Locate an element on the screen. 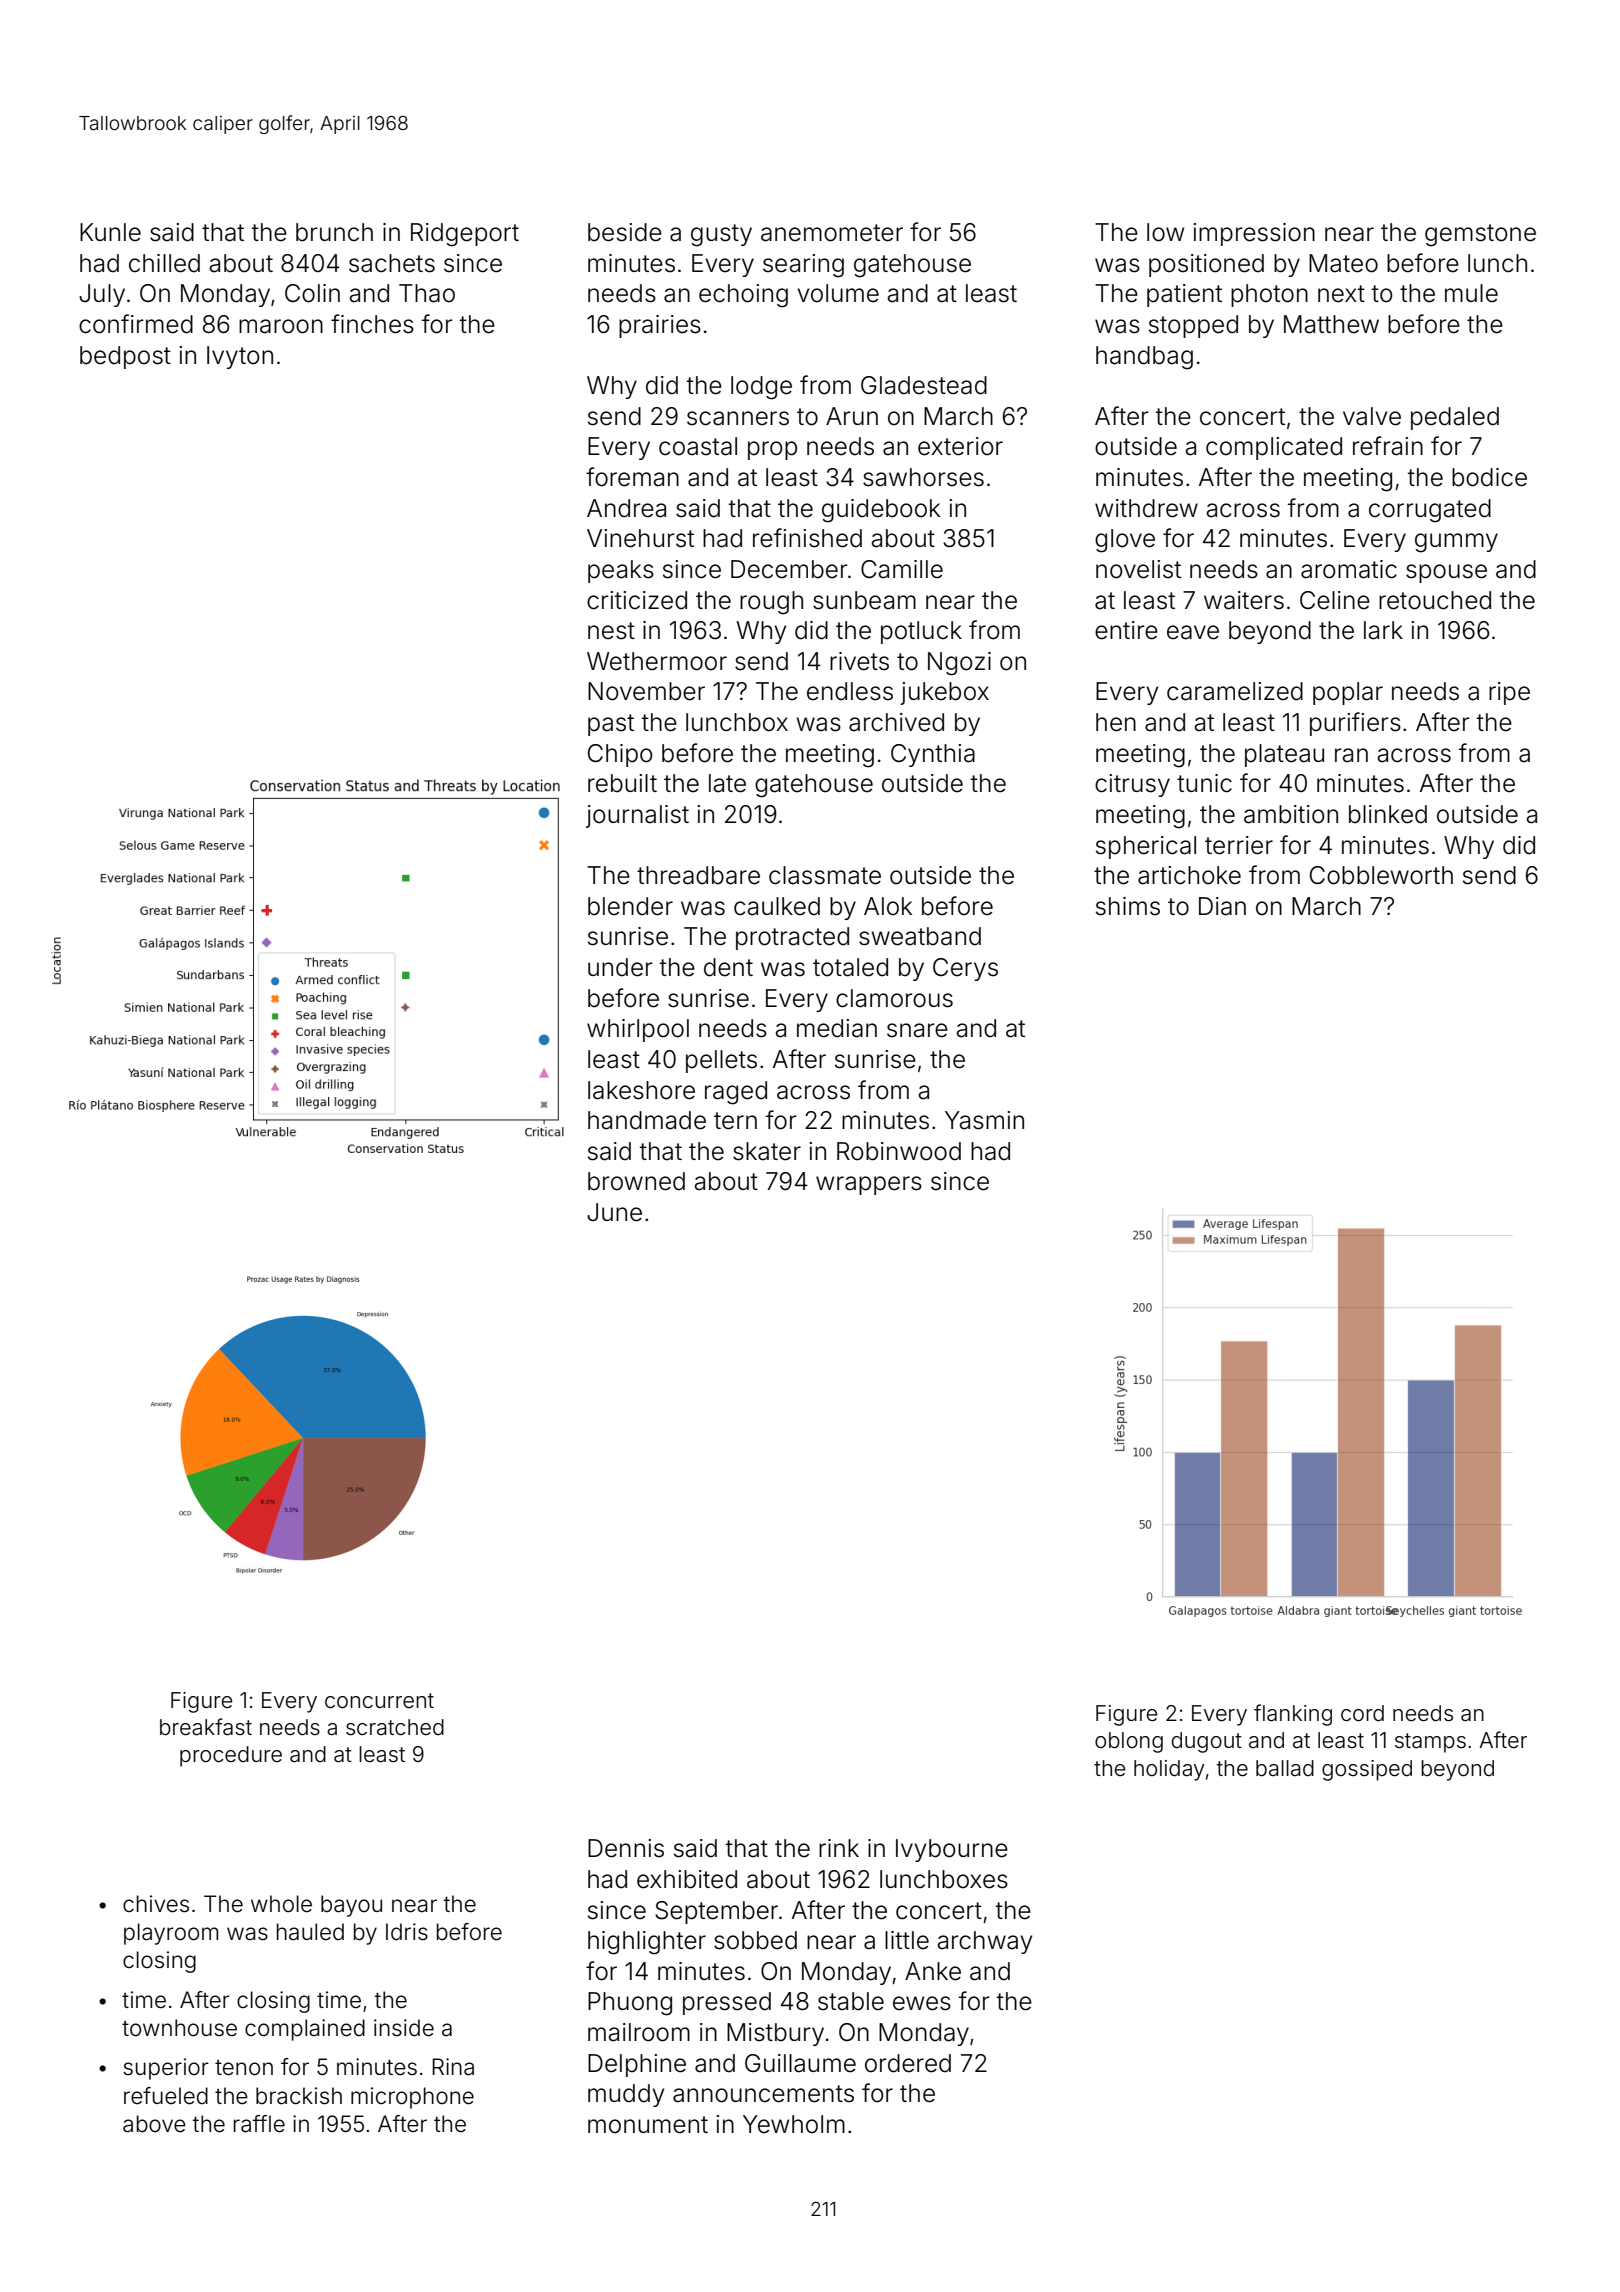  flanking is located at coordinates (1293, 1715).
